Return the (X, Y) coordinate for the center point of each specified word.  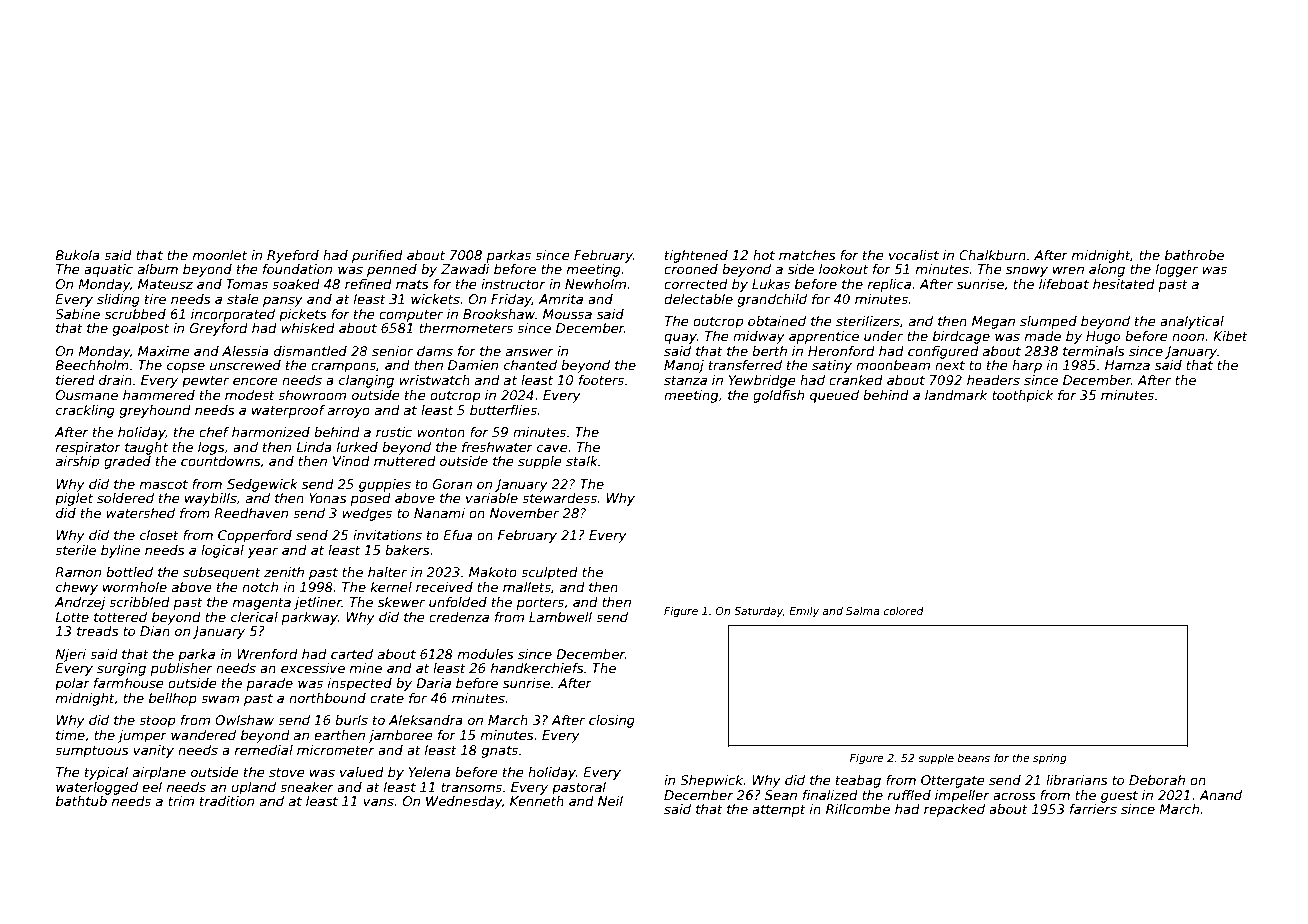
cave (552, 448)
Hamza (1127, 365)
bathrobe (1194, 255)
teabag (858, 781)
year (263, 552)
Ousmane (87, 395)
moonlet (220, 255)
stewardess (559, 498)
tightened (696, 256)
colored (904, 611)
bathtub (81, 801)
